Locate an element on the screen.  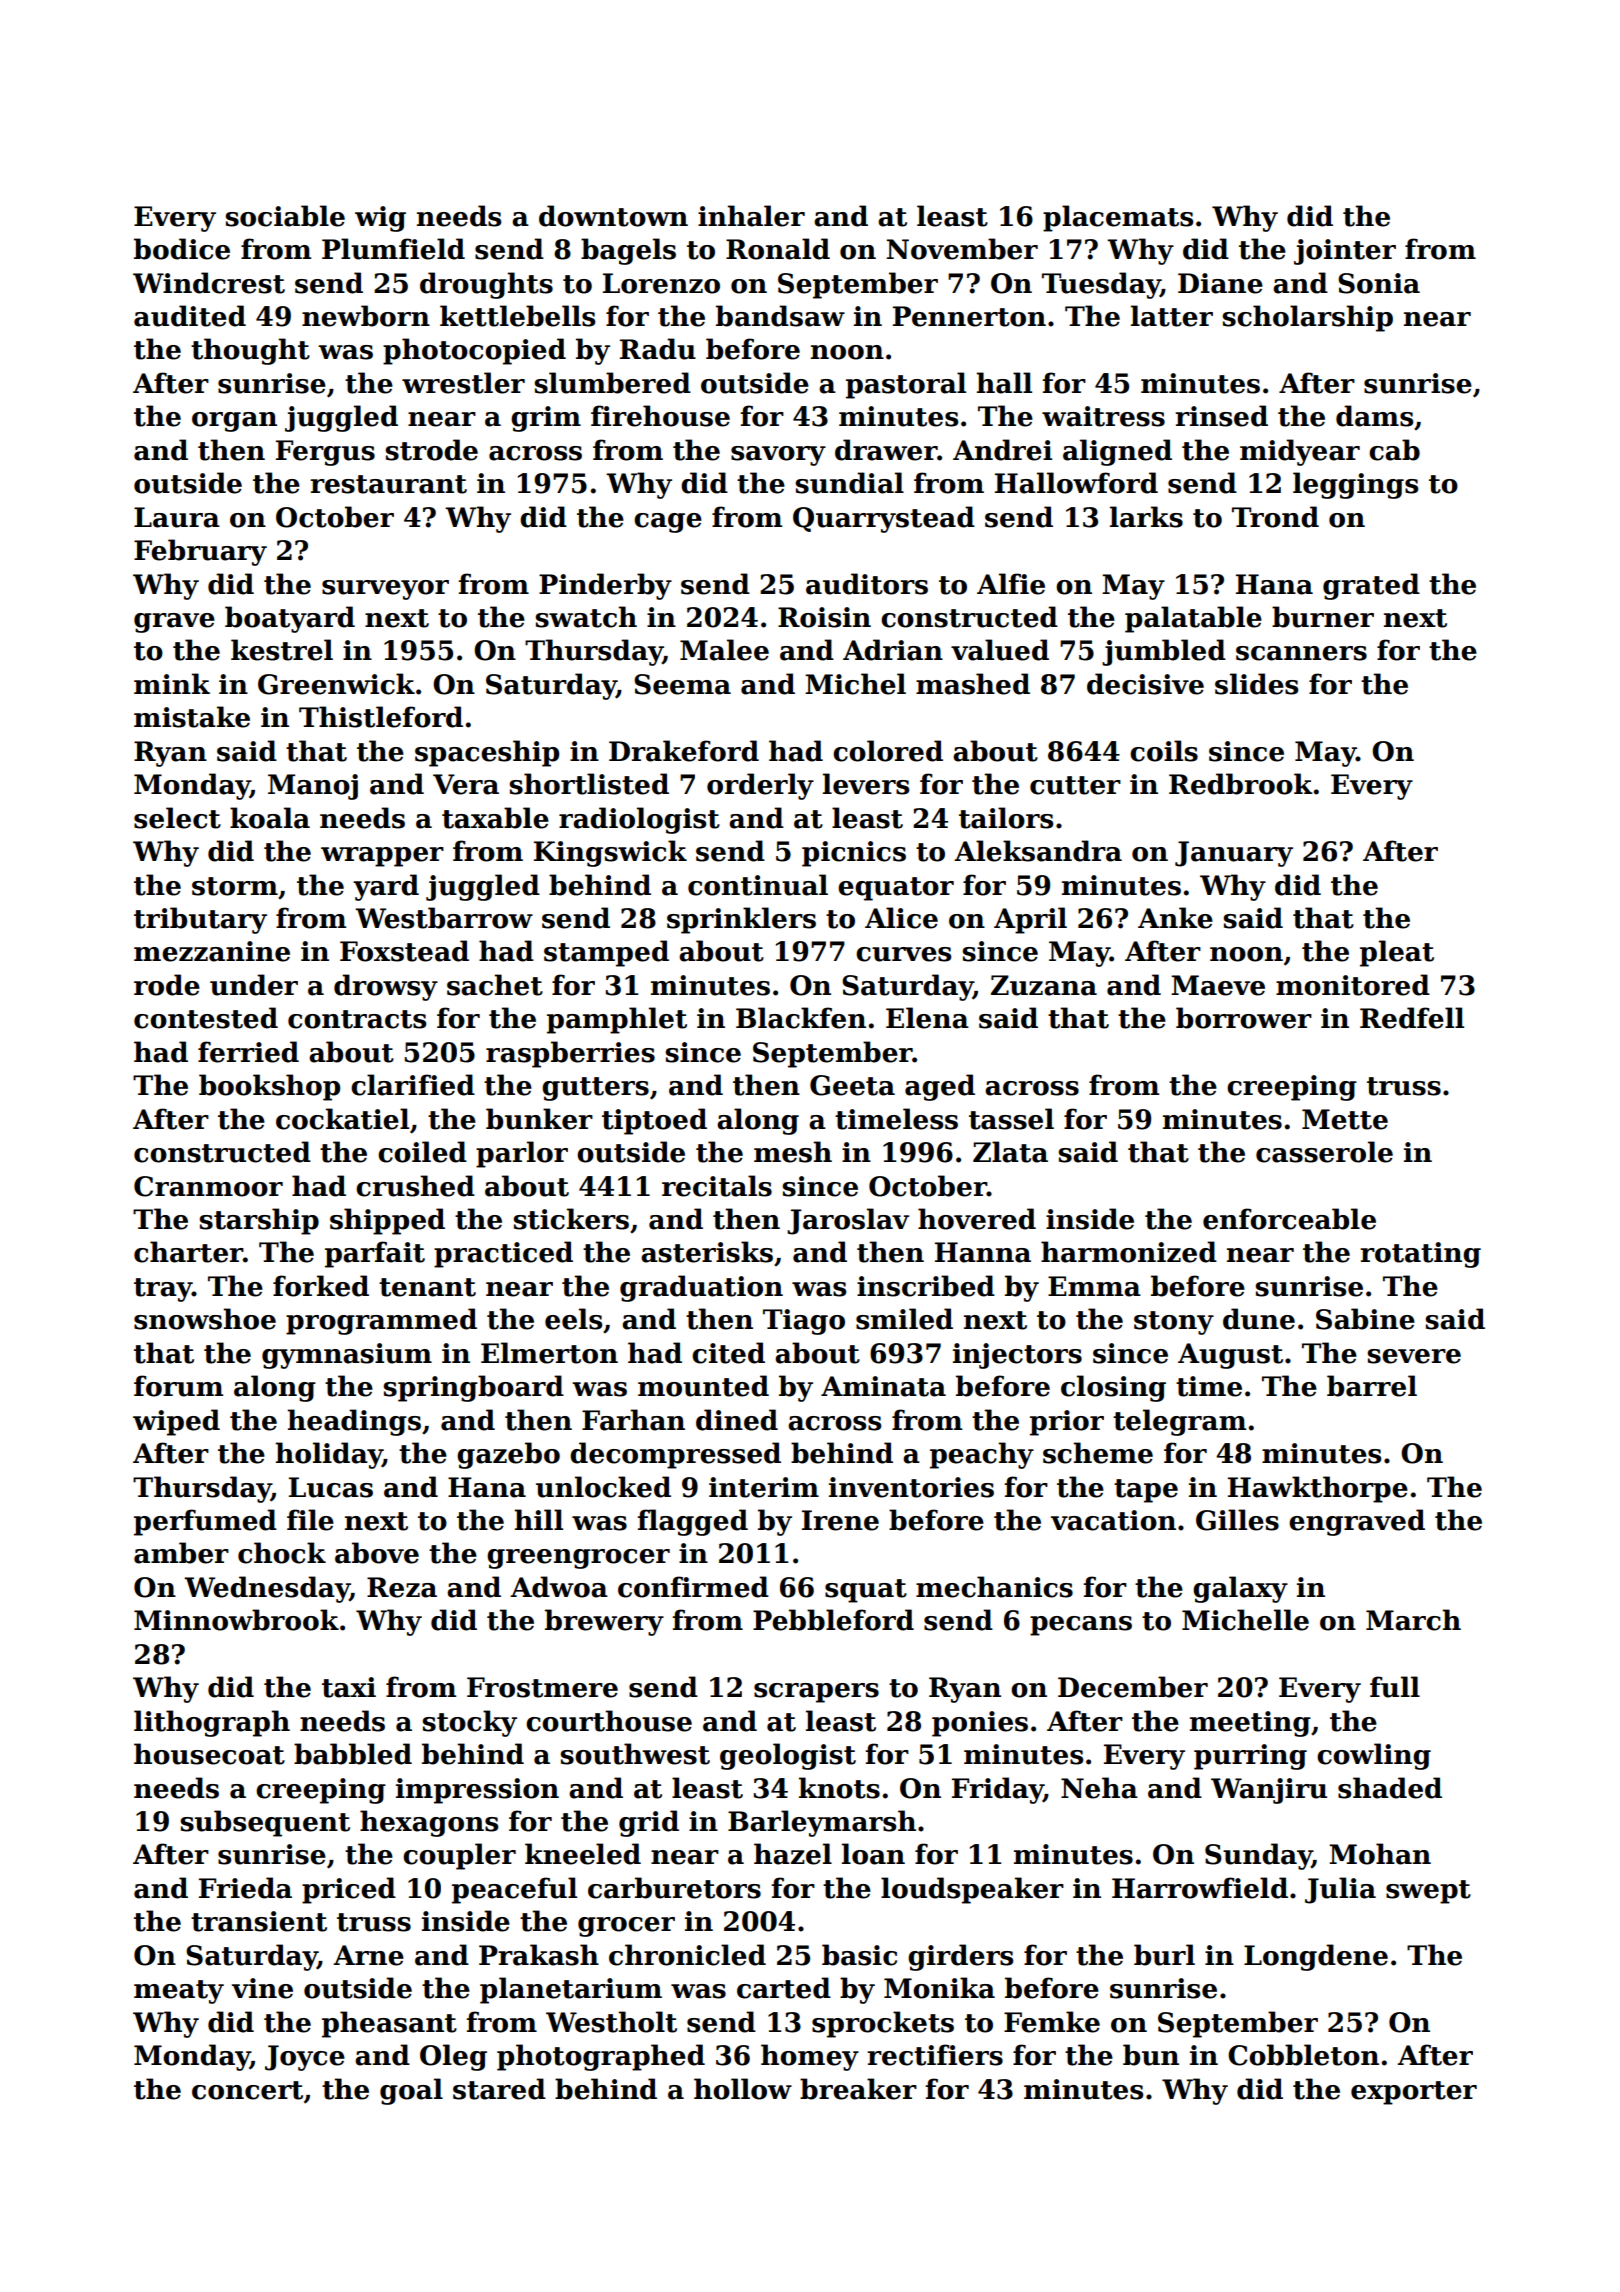
placemats is located at coordinates (1118, 218).
